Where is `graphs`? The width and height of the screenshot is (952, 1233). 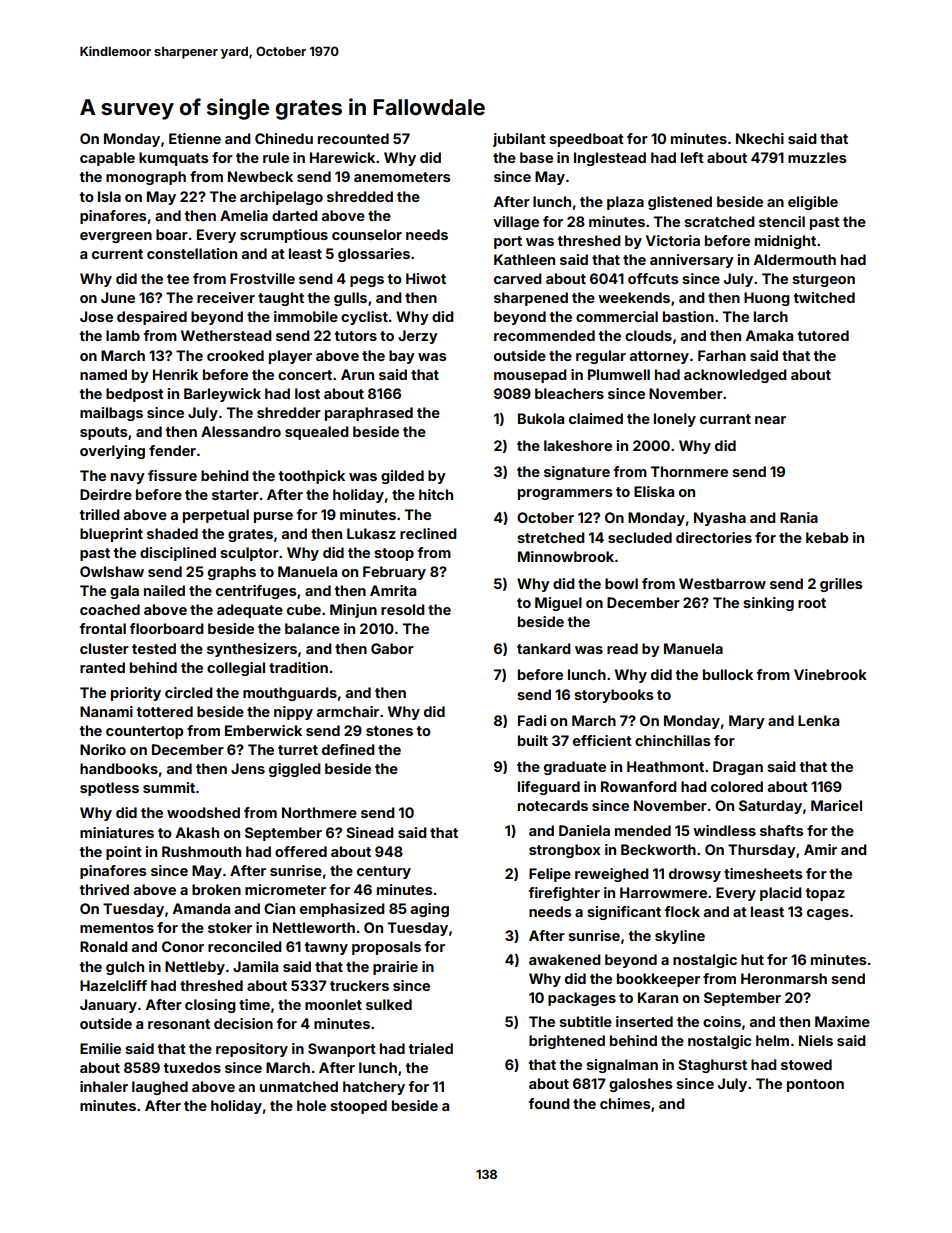
graphs is located at coordinates (232, 573).
